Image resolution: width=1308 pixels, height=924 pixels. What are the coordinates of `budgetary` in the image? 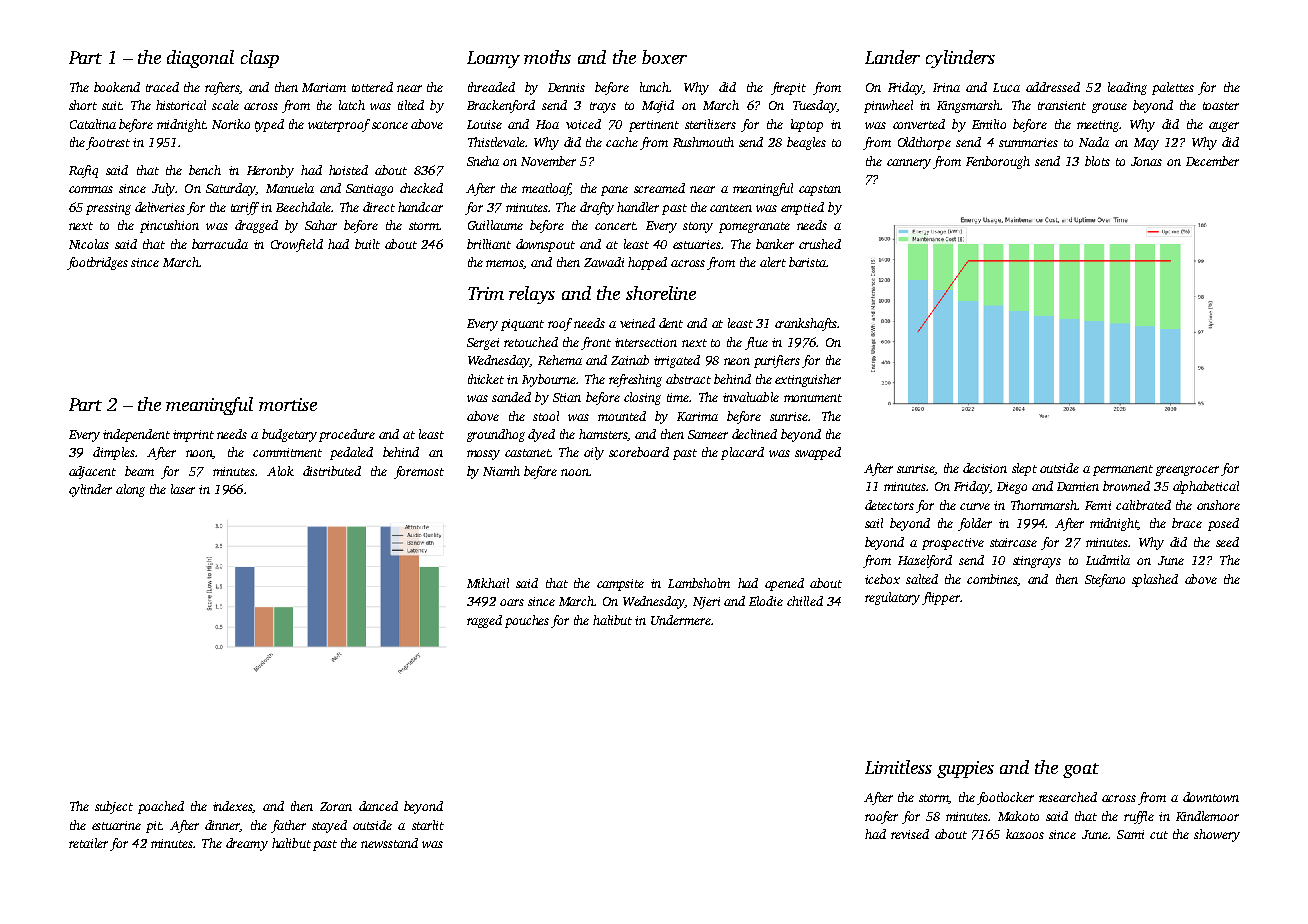 It's located at (289, 435).
